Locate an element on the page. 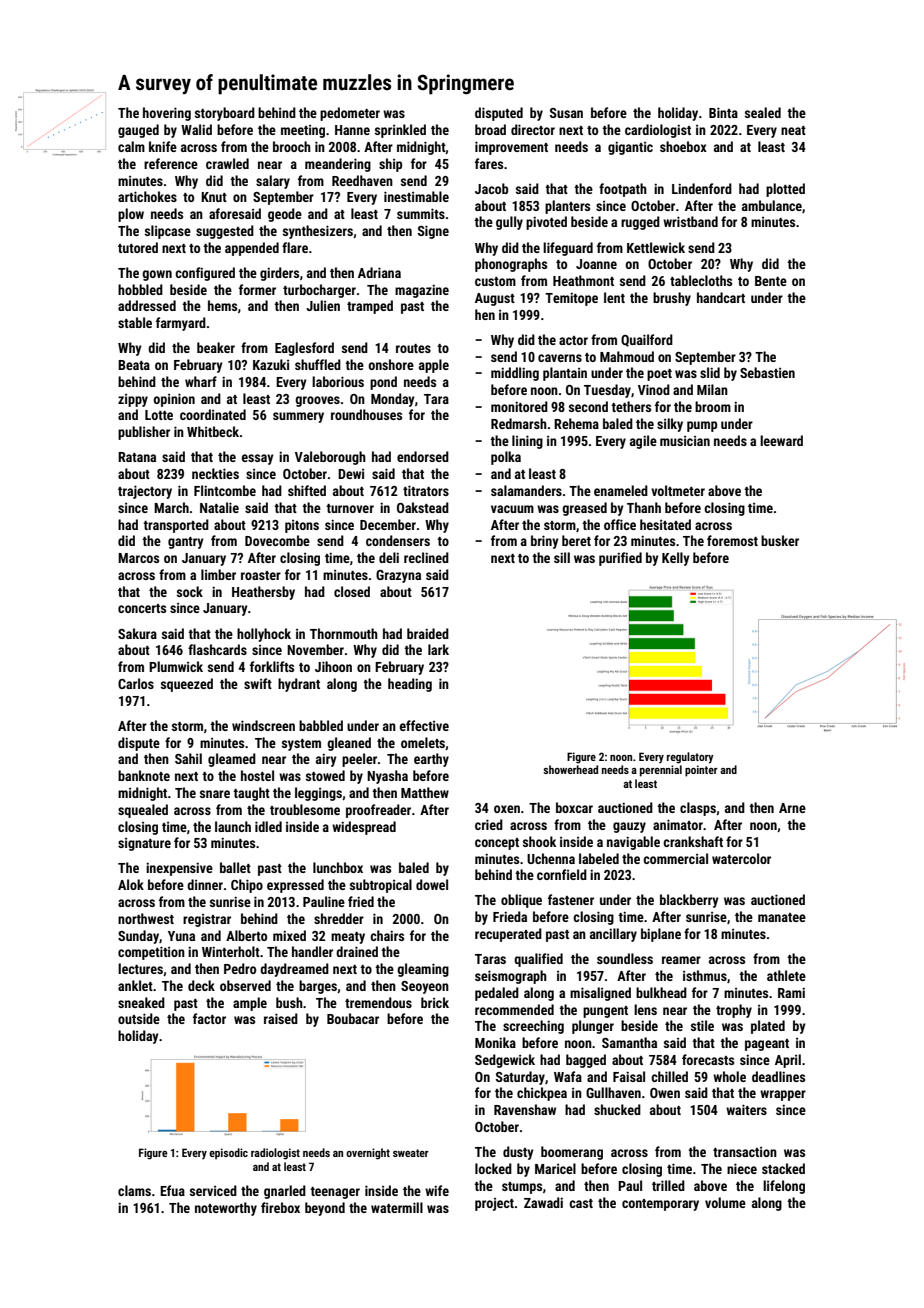 The image size is (924, 1308). neckties is located at coordinates (215, 473).
